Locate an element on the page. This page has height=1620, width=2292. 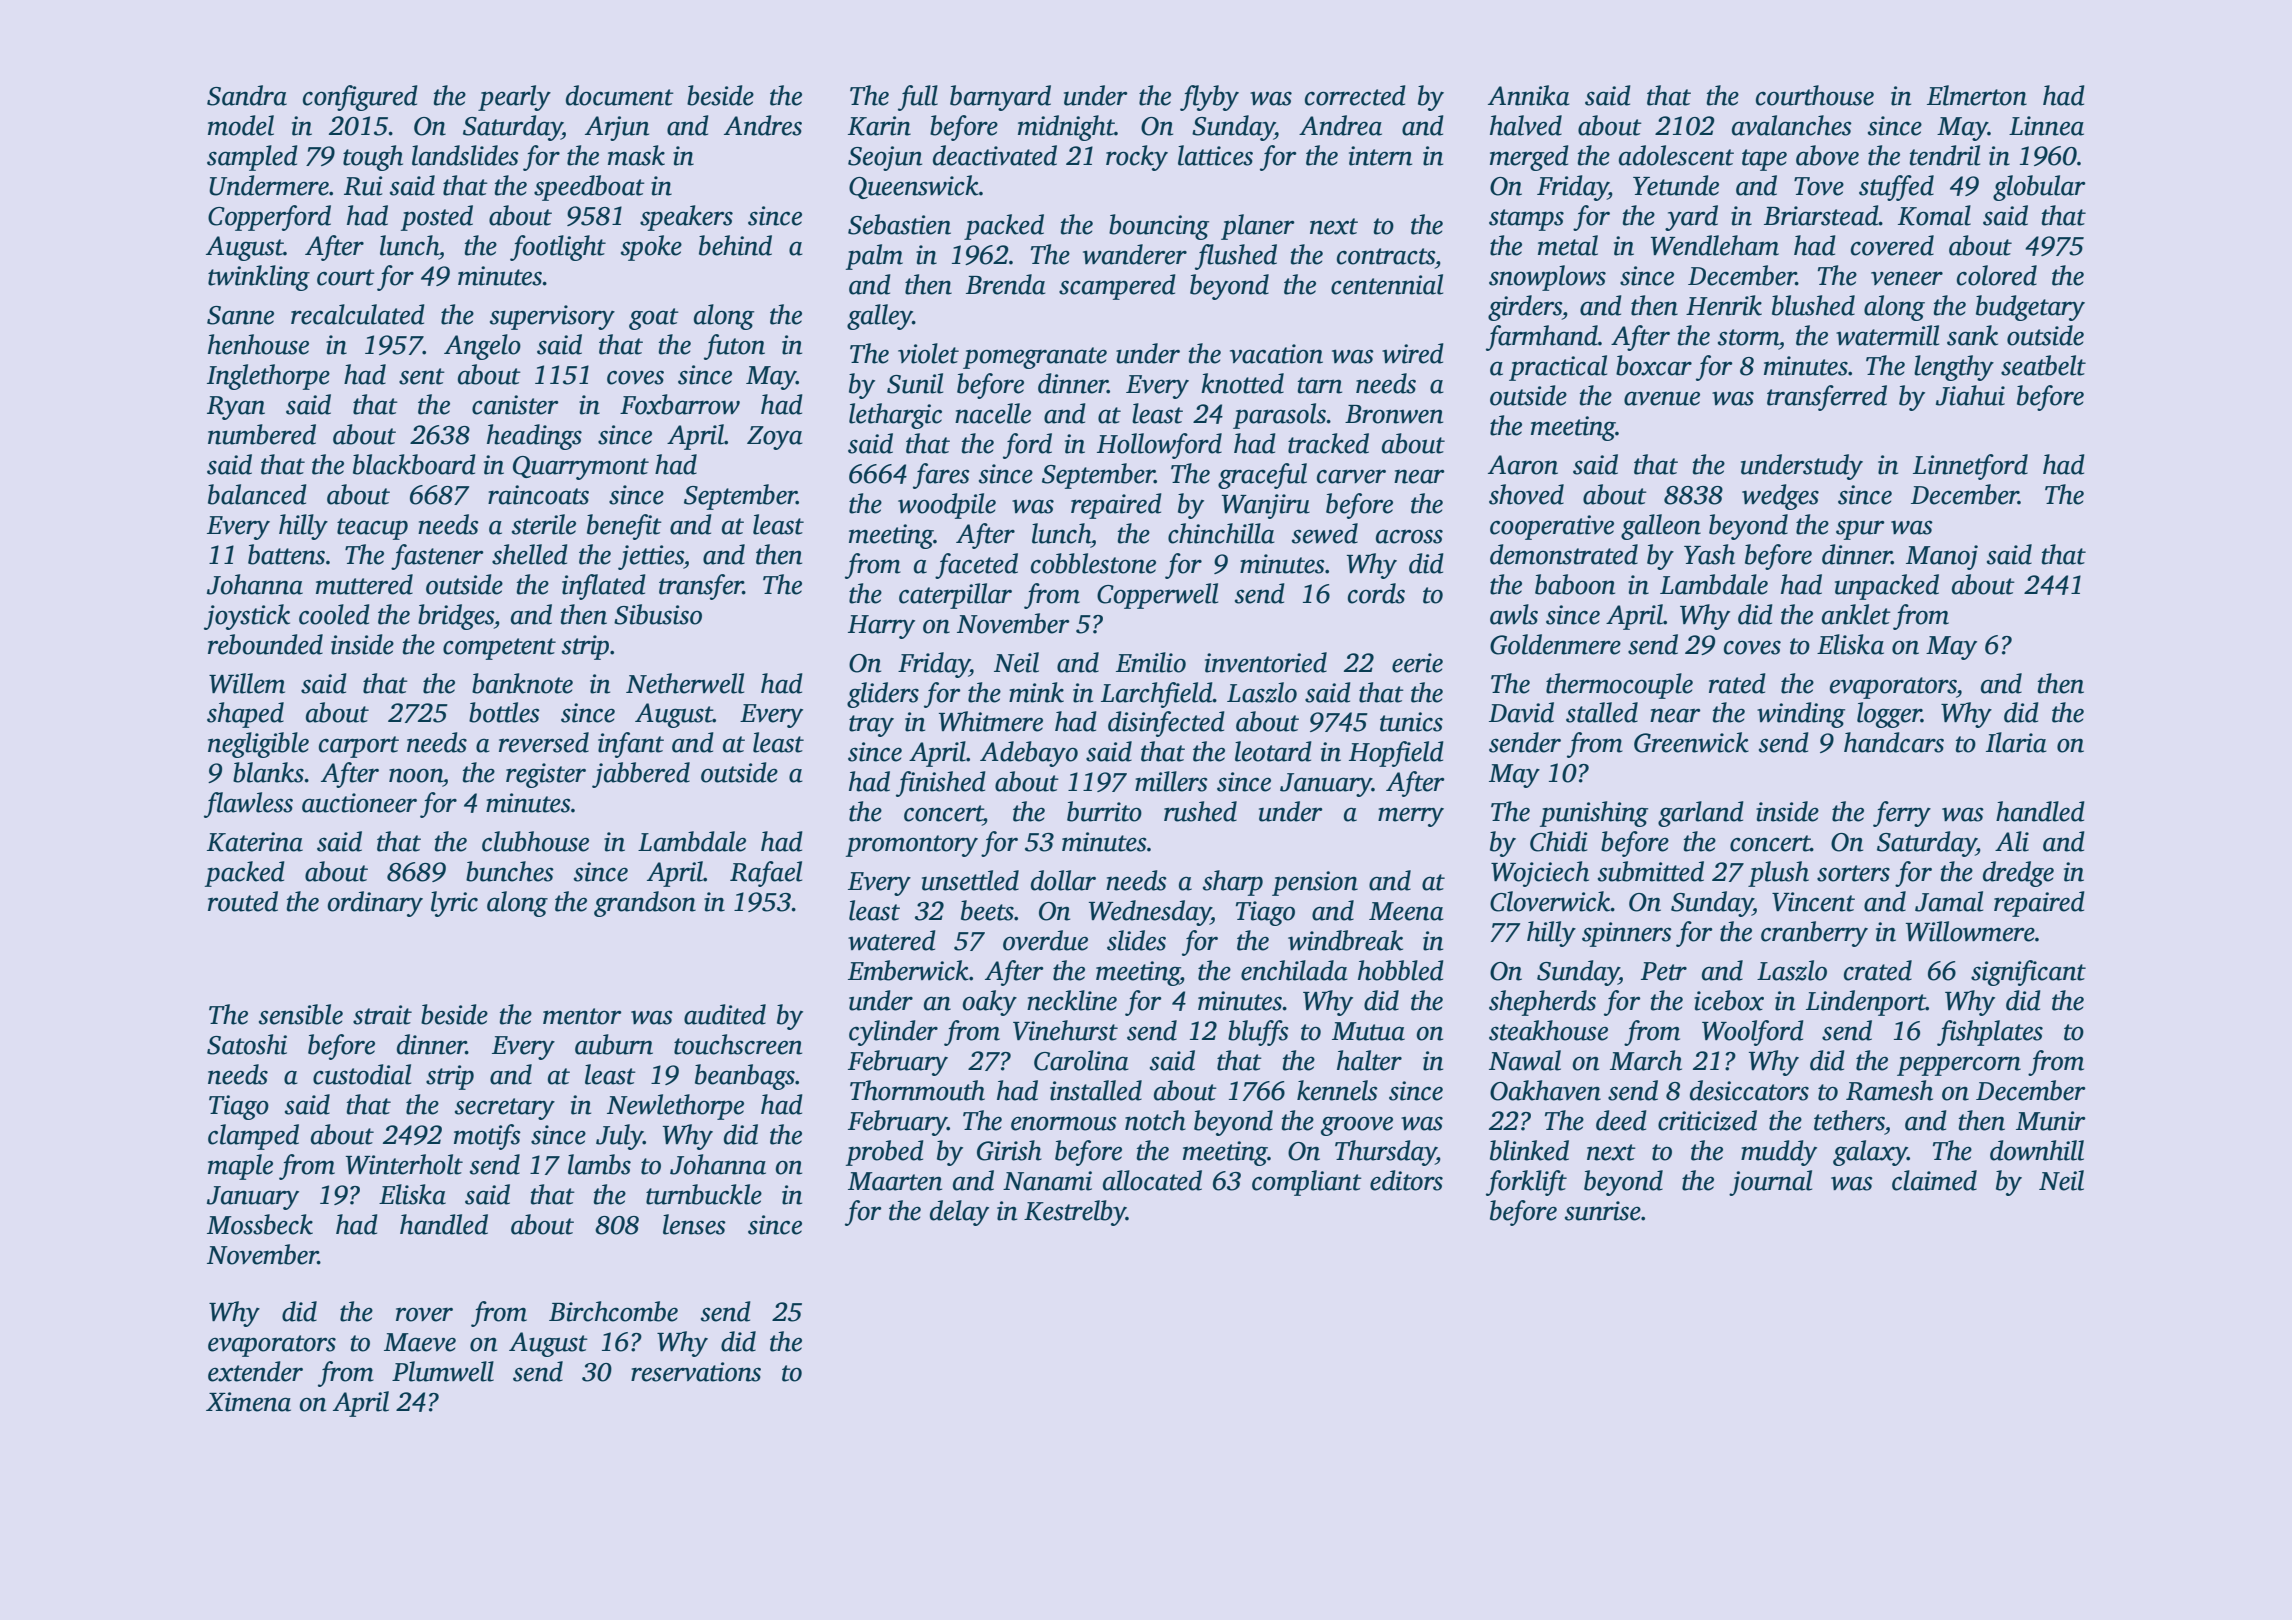
inflated is located at coordinates (604, 587).
